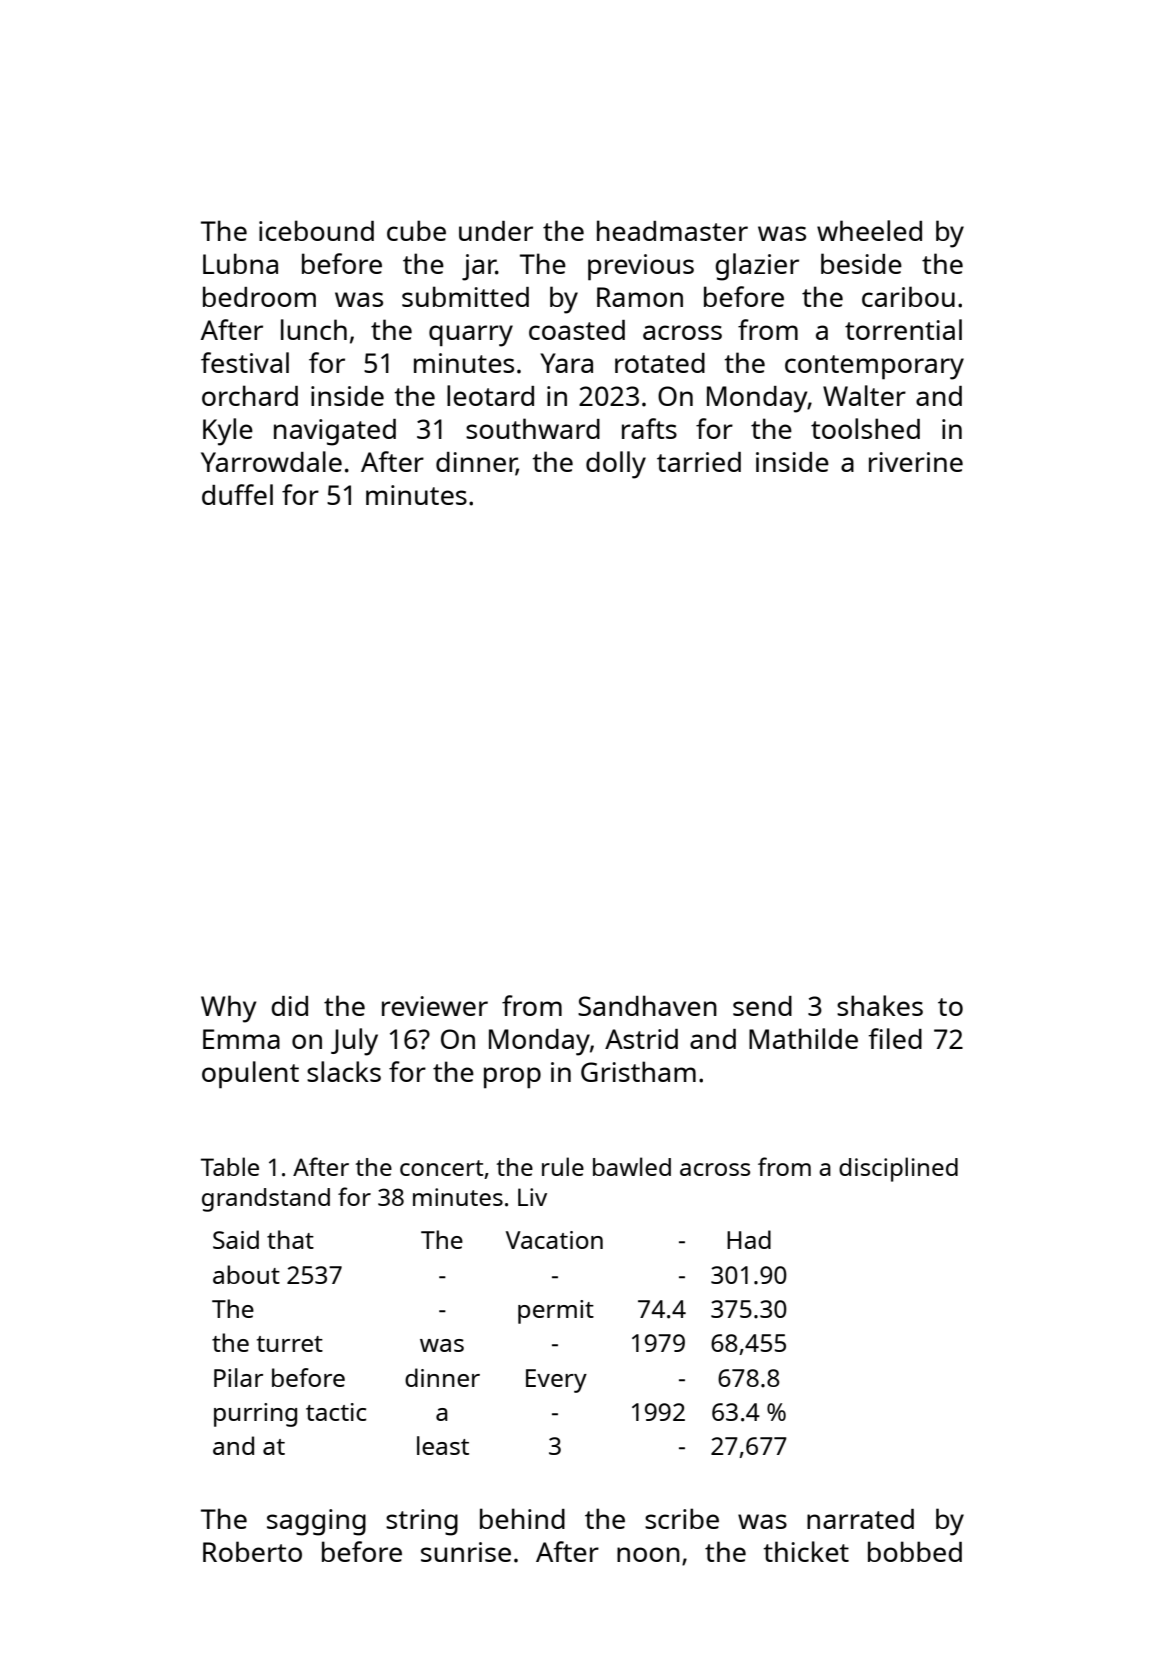  I want to click on Sandhaven, so click(647, 1005).
